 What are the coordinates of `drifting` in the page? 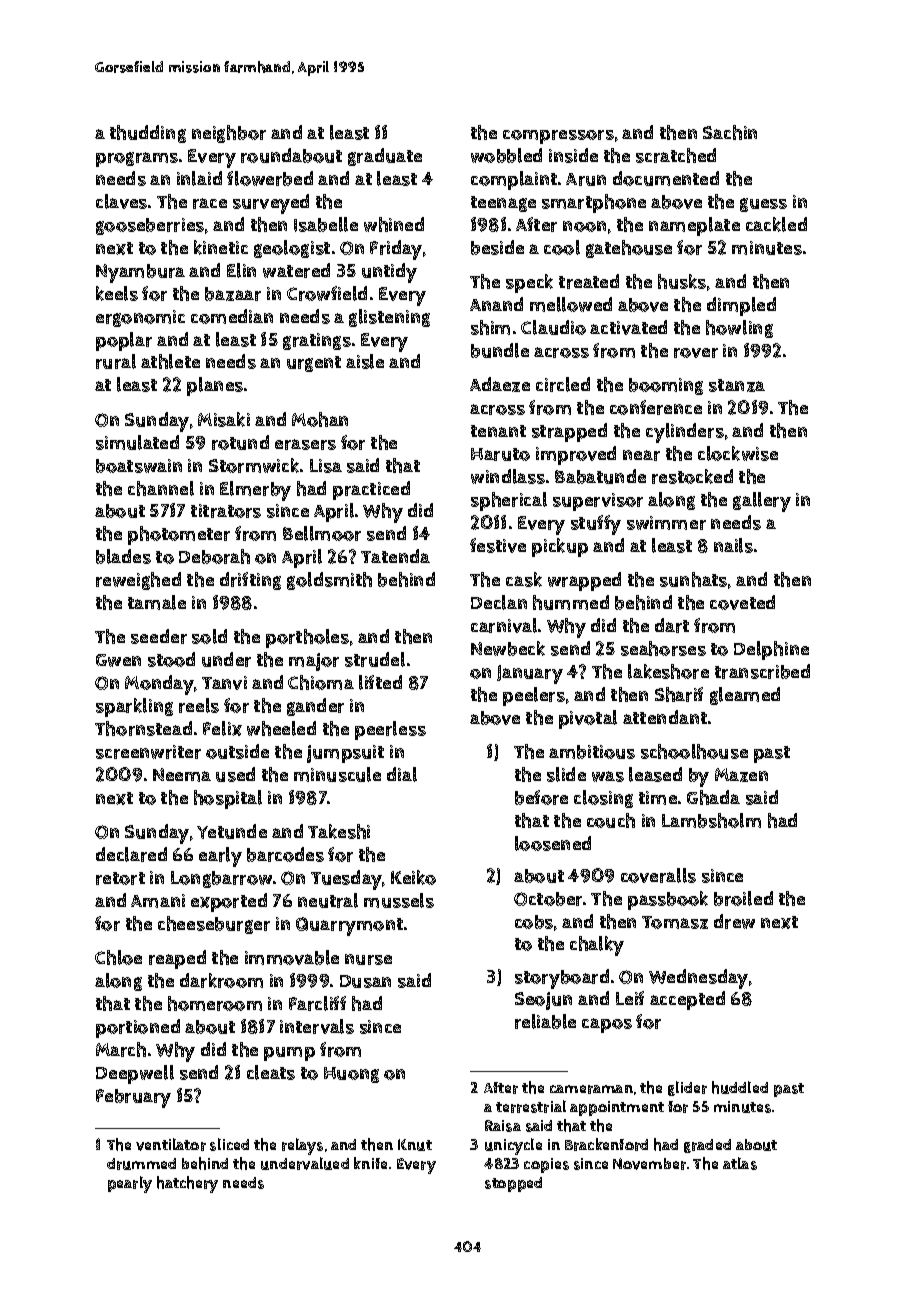 It's located at (250, 581).
